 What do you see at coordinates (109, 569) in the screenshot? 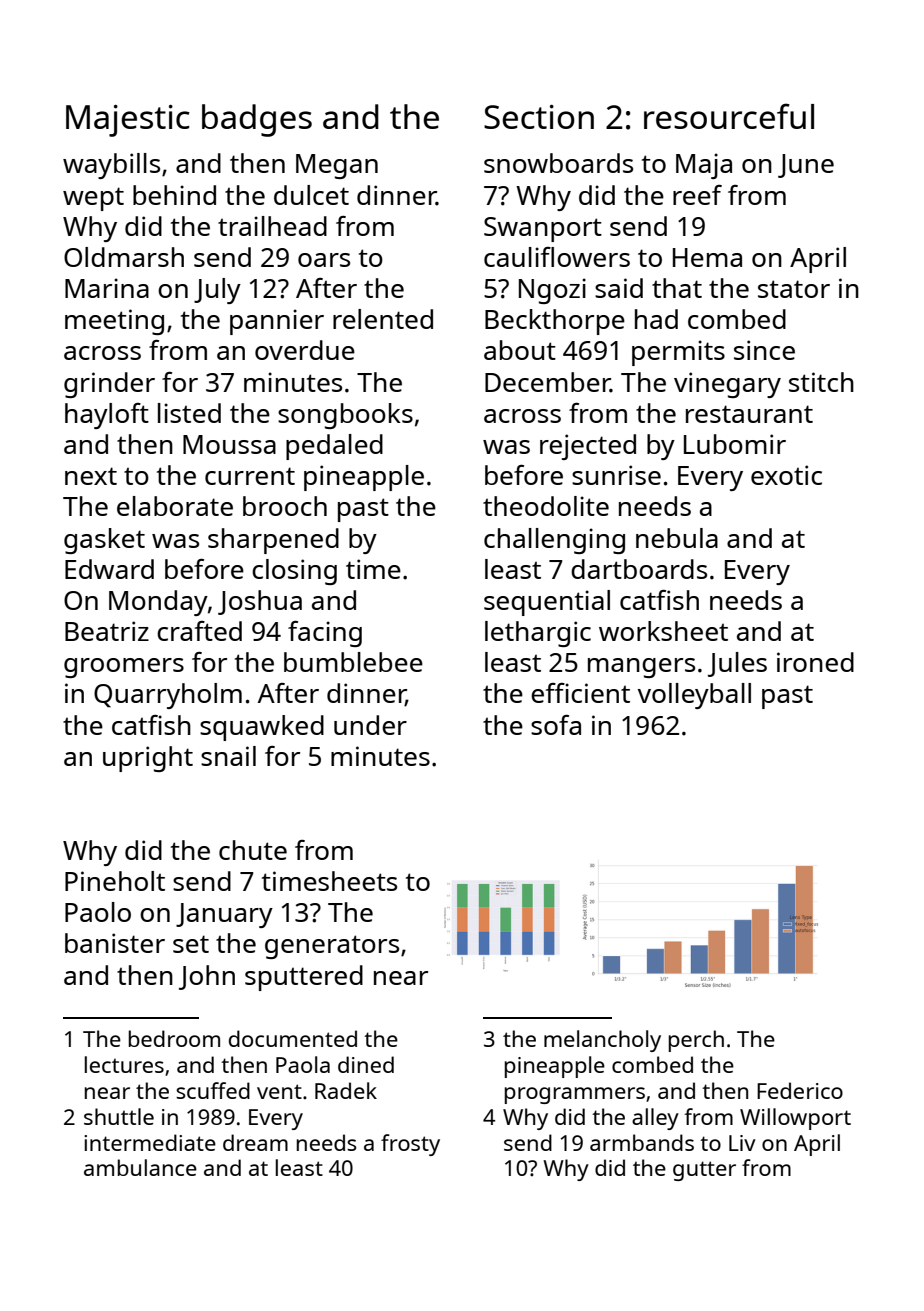
I see `Edward` at bounding box center [109, 569].
